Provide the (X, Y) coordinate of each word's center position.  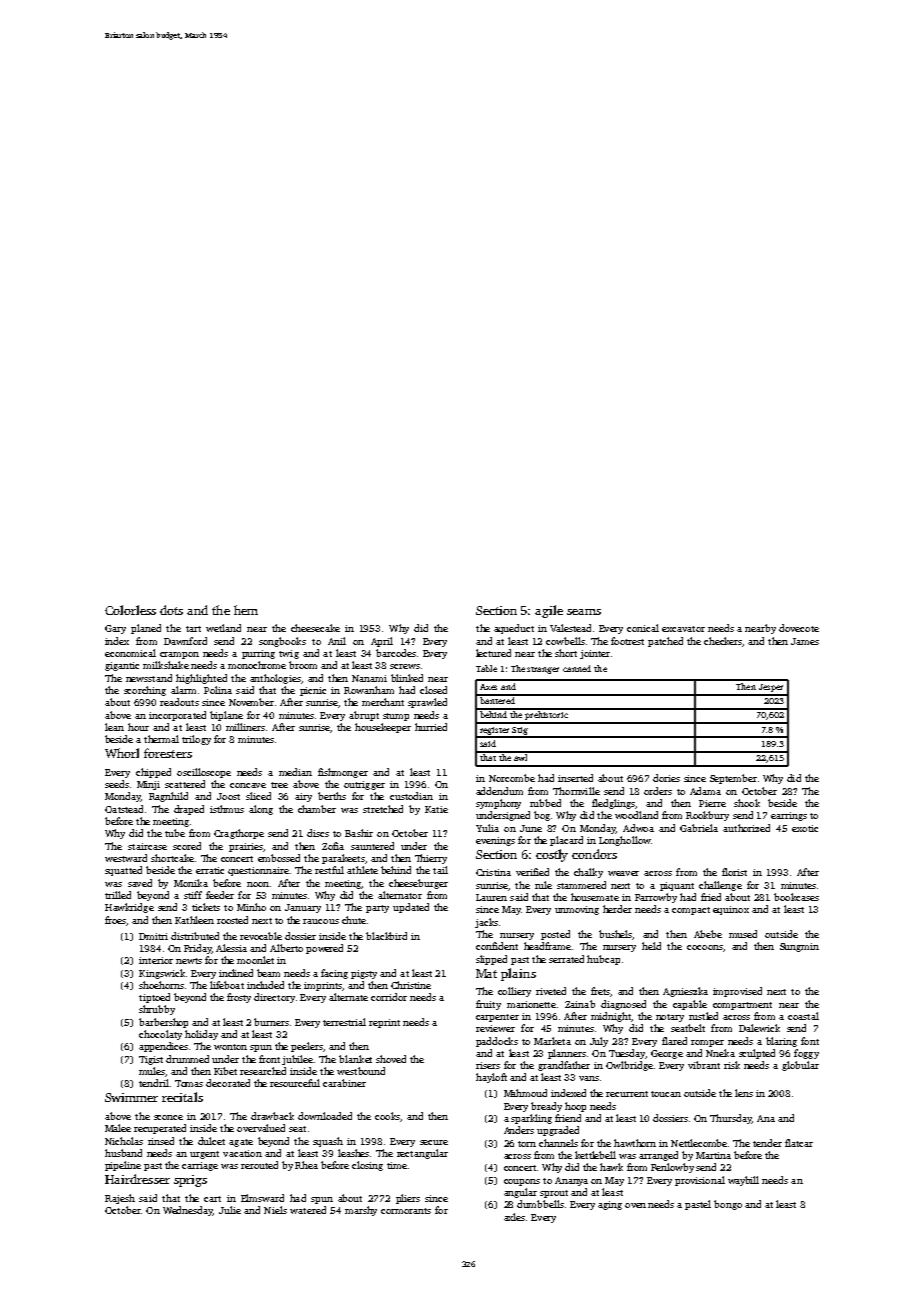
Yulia (487, 828)
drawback (272, 1116)
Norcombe (512, 778)
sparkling (531, 1119)
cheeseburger (418, 884)
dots (171, 610)
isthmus (227, 809)
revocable (261, 936)
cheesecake (315, 628)
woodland (636, 815)
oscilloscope (204, 773)
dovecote (799, 628)
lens (744, 1093)
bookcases (796, 897)
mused (743, 934)
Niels (275, 1210)
